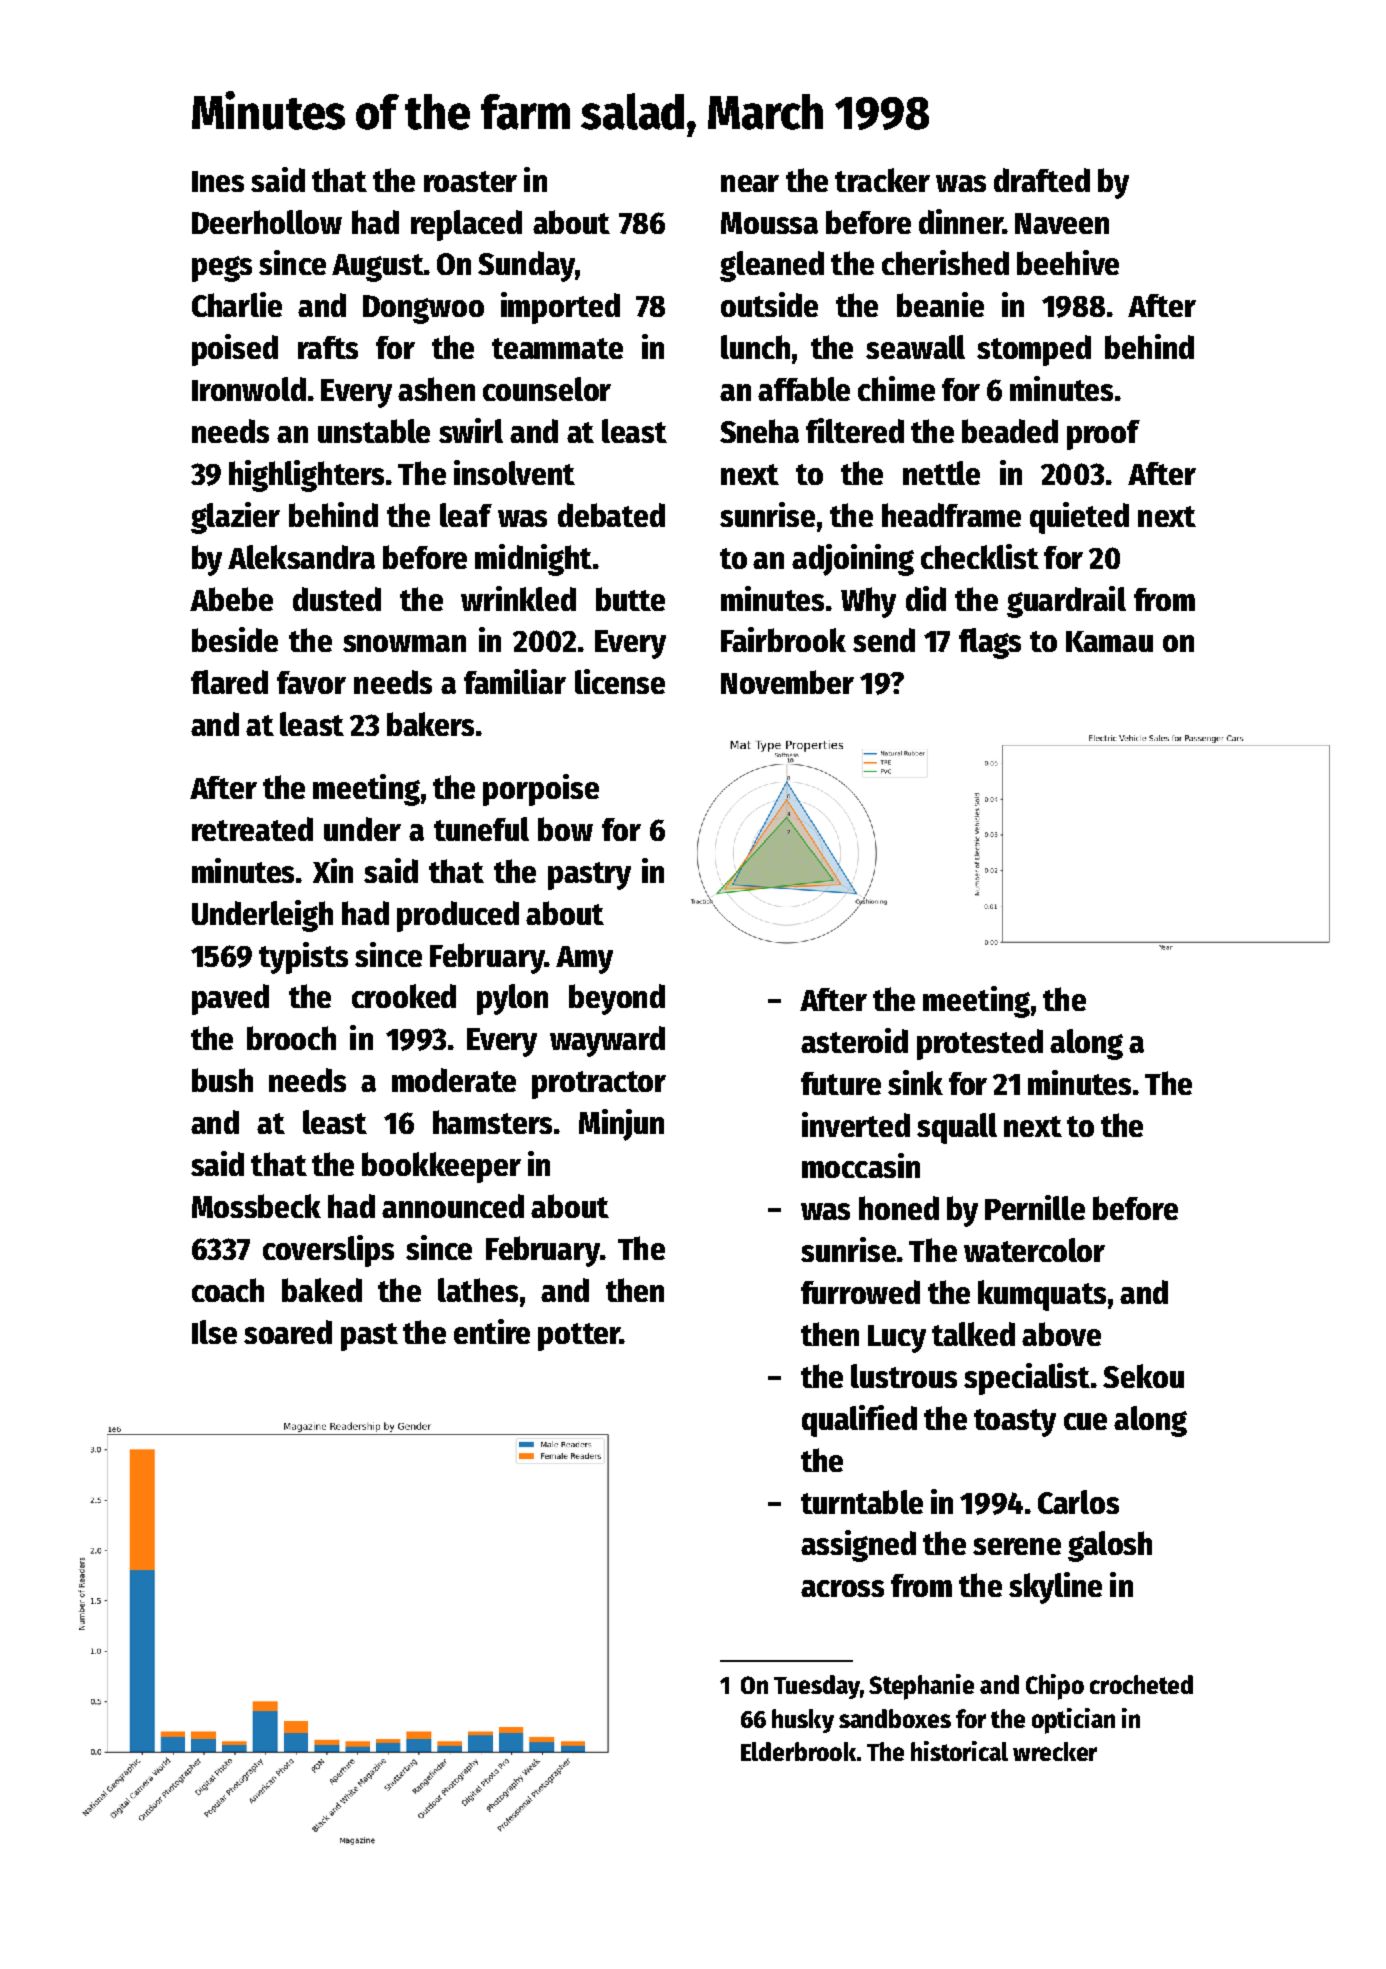 Image resolution: width=1386 pixels, height=1969 pixels. Describe the element at coordinates (1042, 180) in the screenshot. I see `drafted` at that location.
